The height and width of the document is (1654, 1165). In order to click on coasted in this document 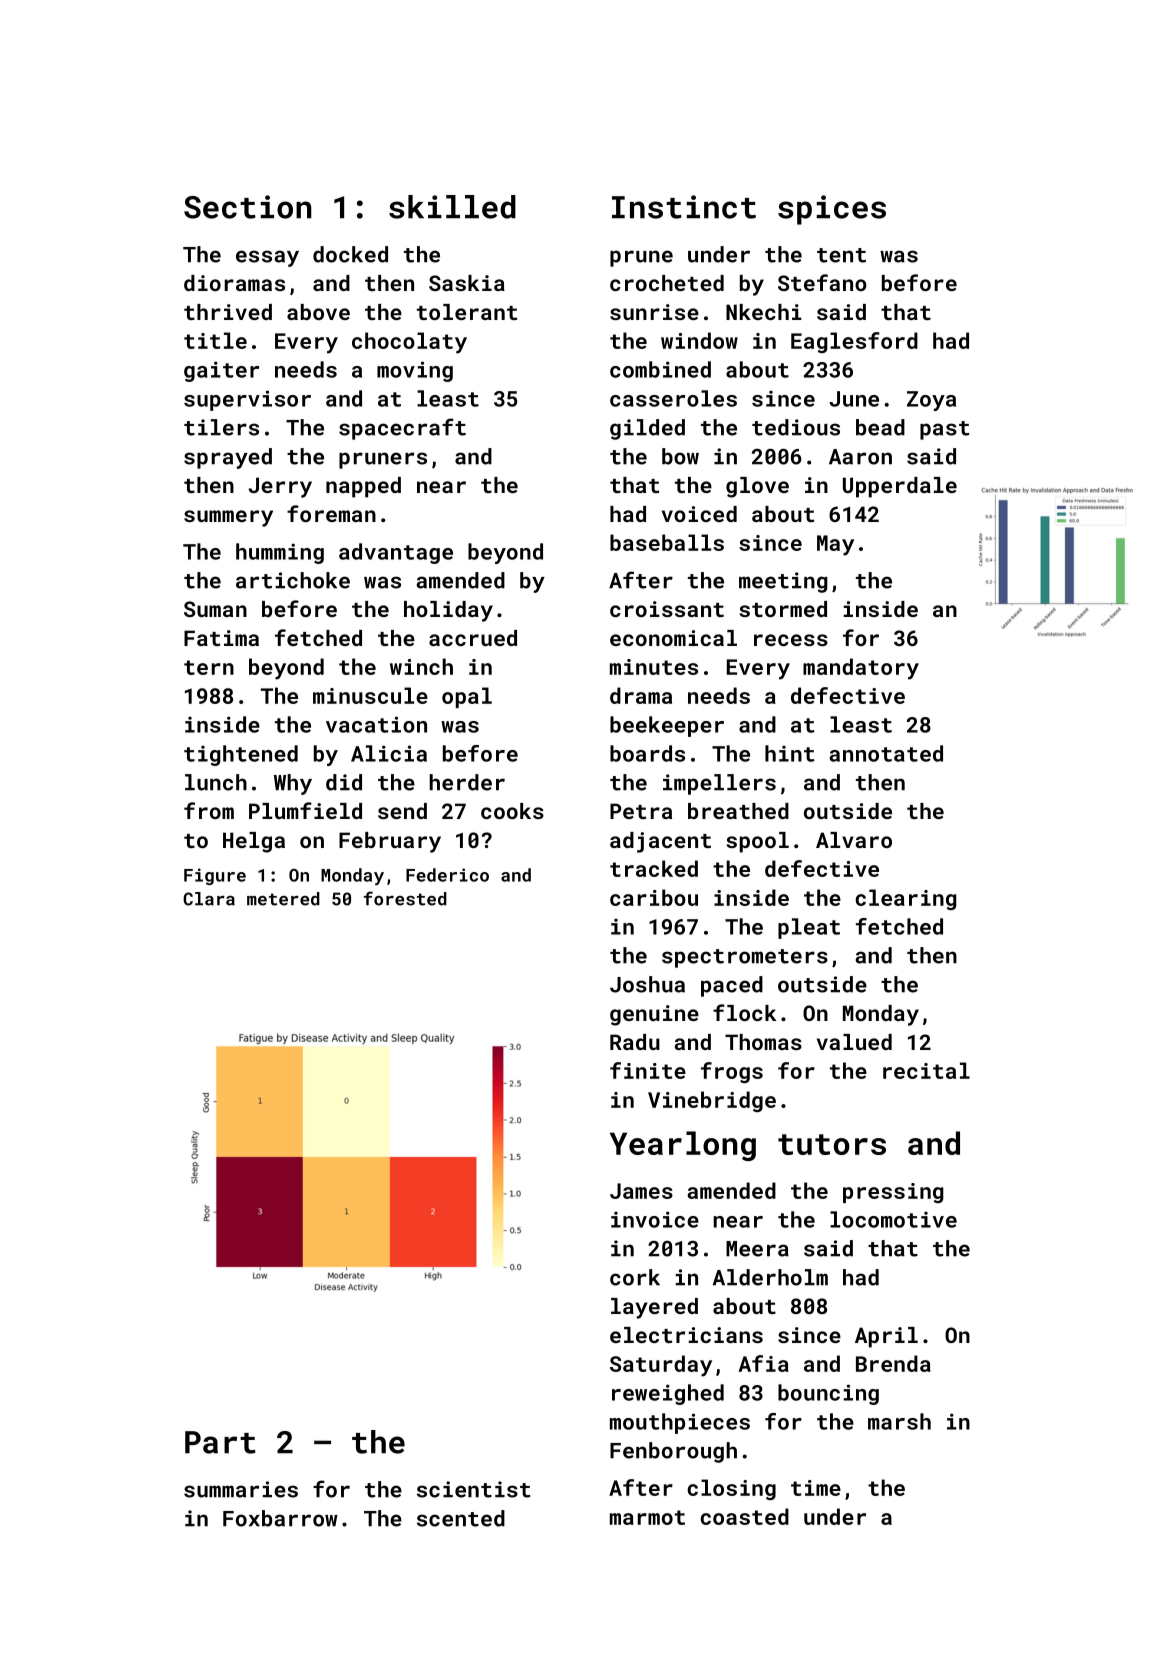, I will do `click(744, 1516)`.
